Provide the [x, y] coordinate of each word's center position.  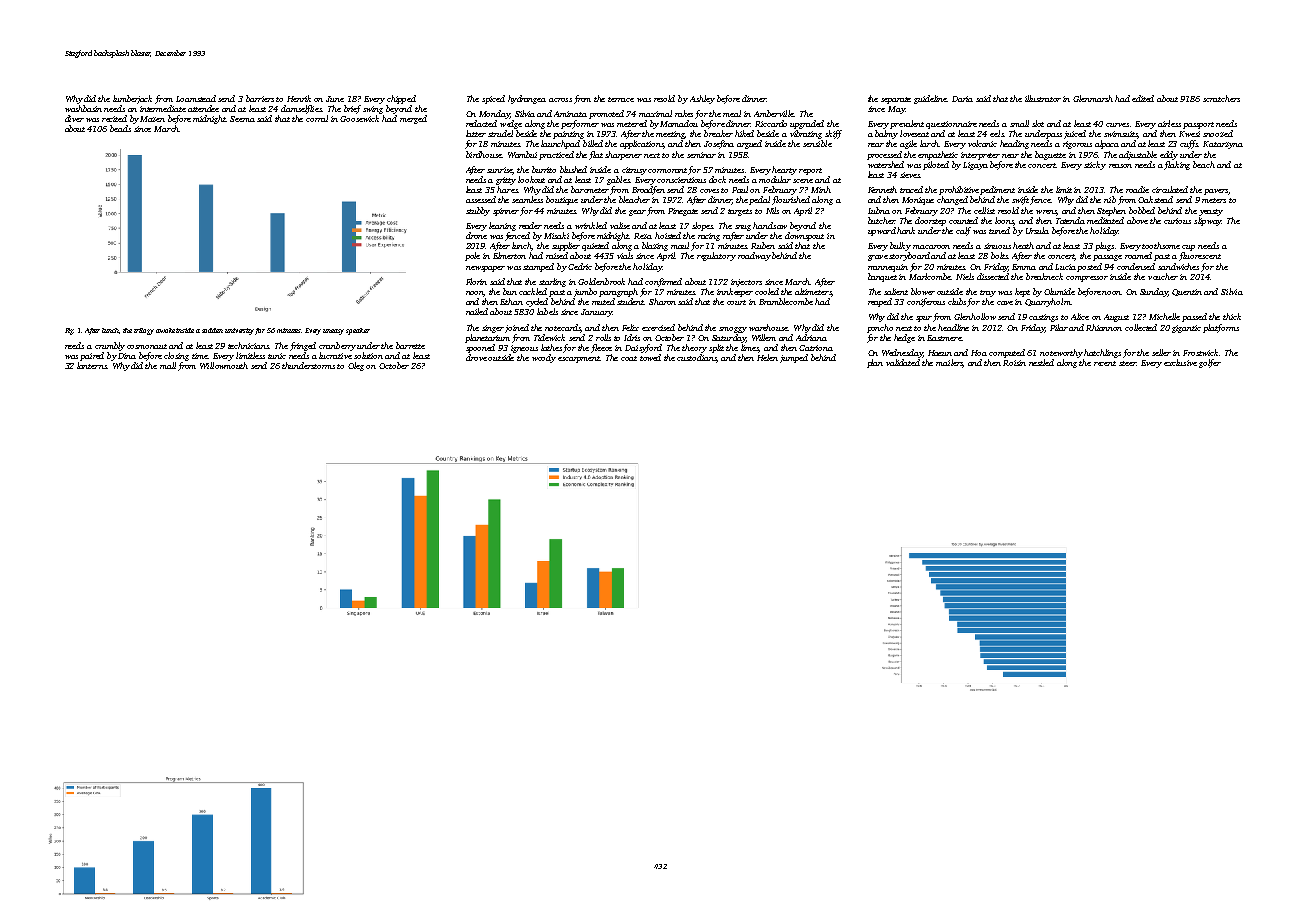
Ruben [763, 245]
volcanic [982, 143]
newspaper [485, 269]
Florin [476, 281]
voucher [1163, 276]
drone [476, 235]
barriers [260, 98]
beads [120, 128]
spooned [480, 348]
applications [642, 144]
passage [1107, 258]
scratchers [1221, 98]
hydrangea [527, 99]
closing [176, 356]
